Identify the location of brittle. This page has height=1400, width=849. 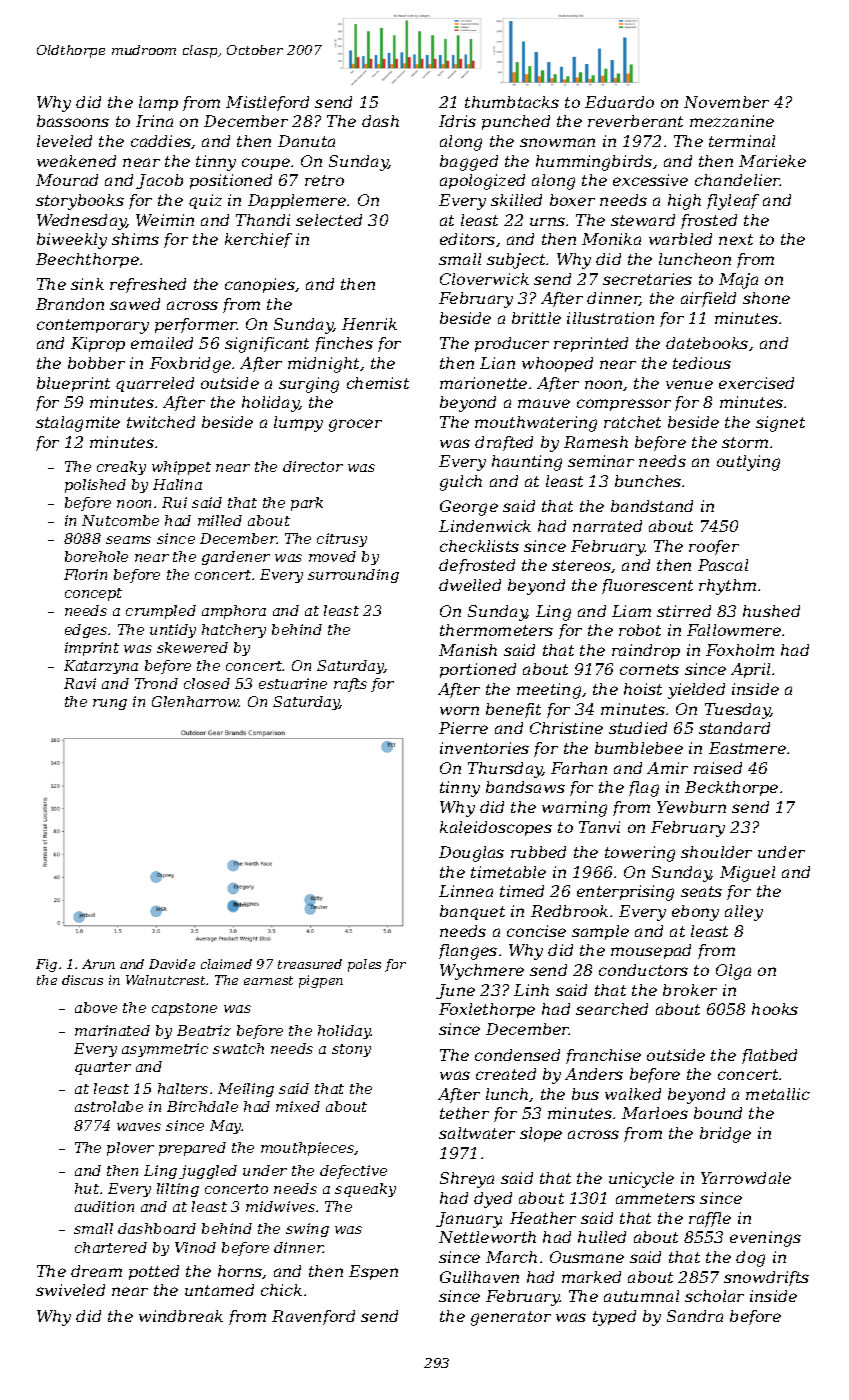
(536, 318).
